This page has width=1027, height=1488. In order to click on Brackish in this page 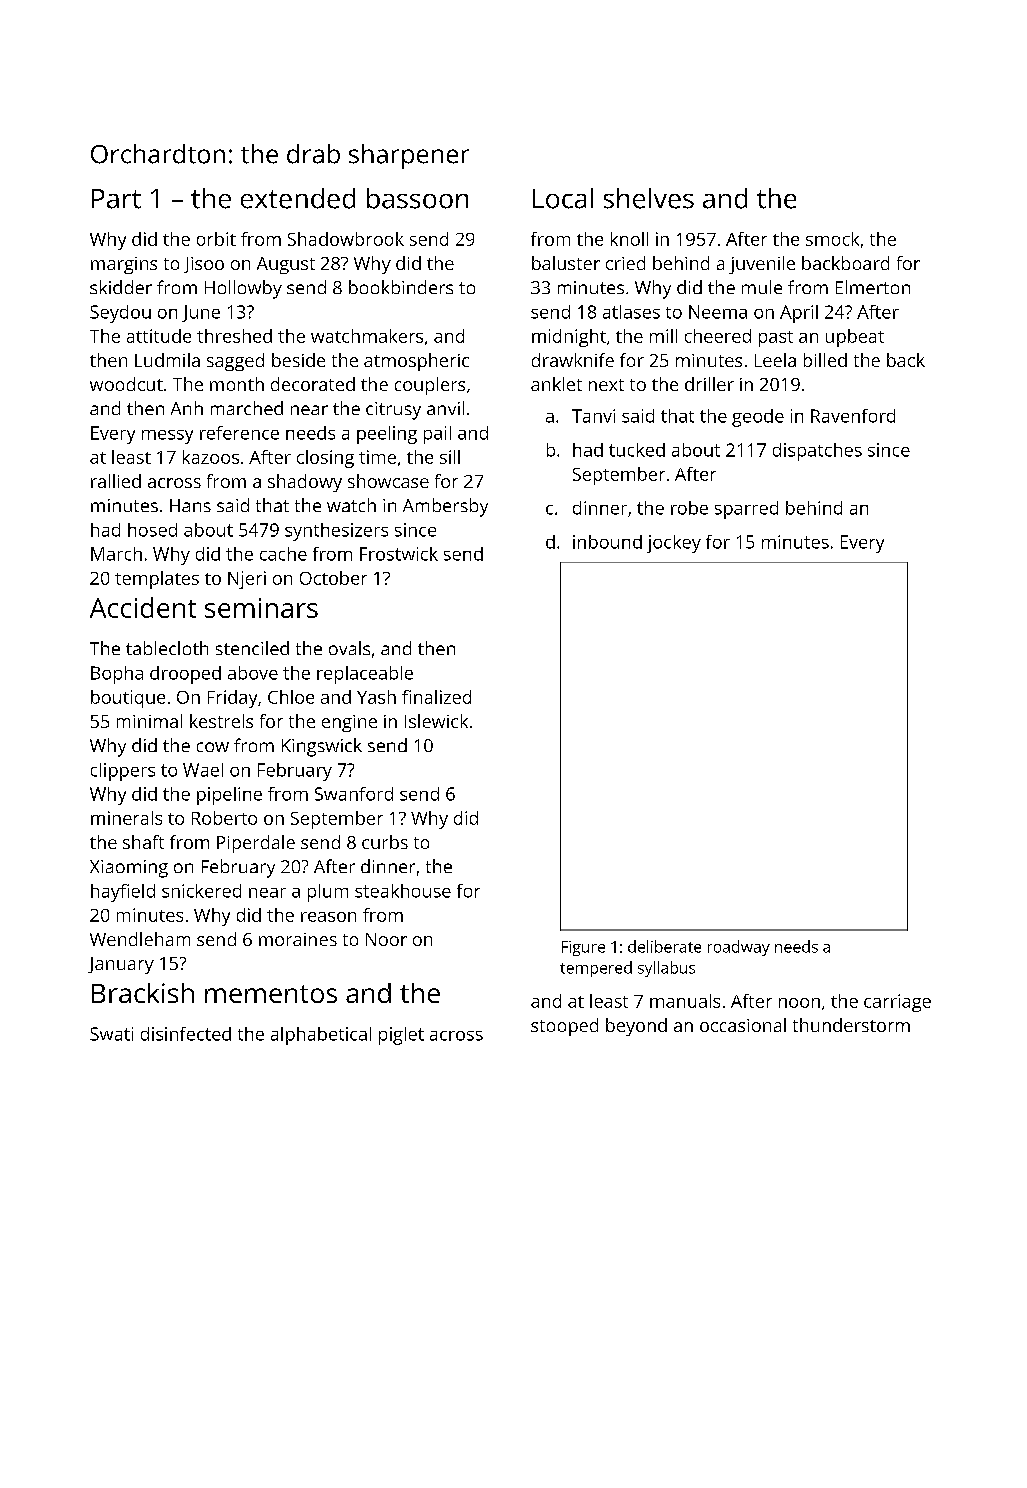, I will do `click(143, 993)`.
